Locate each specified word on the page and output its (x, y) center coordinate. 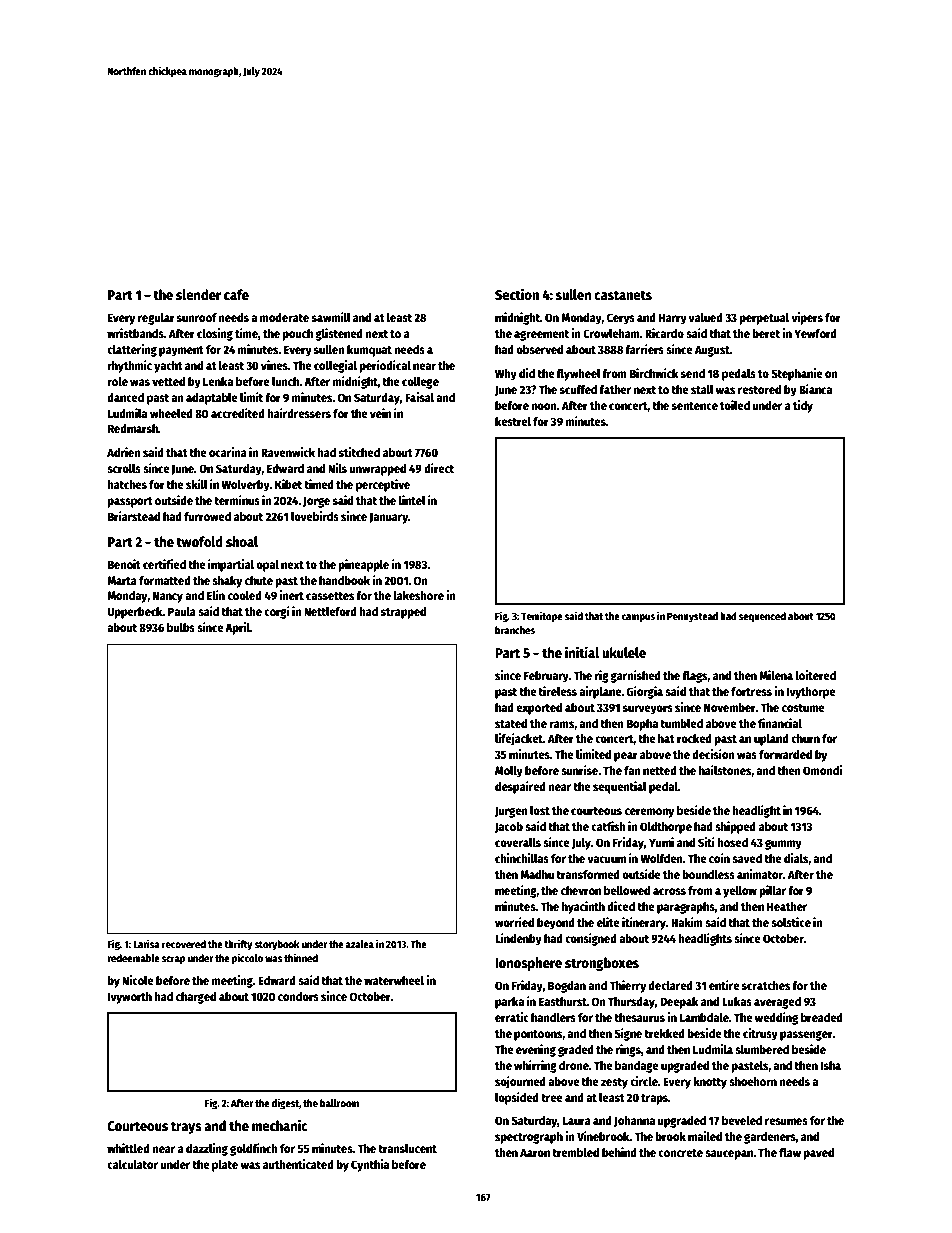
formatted (165, 580)
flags (695, 677)
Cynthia (370, 1165)
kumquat (369, 351)
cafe (236, 294)
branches (515, 630)
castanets (623, 295)
